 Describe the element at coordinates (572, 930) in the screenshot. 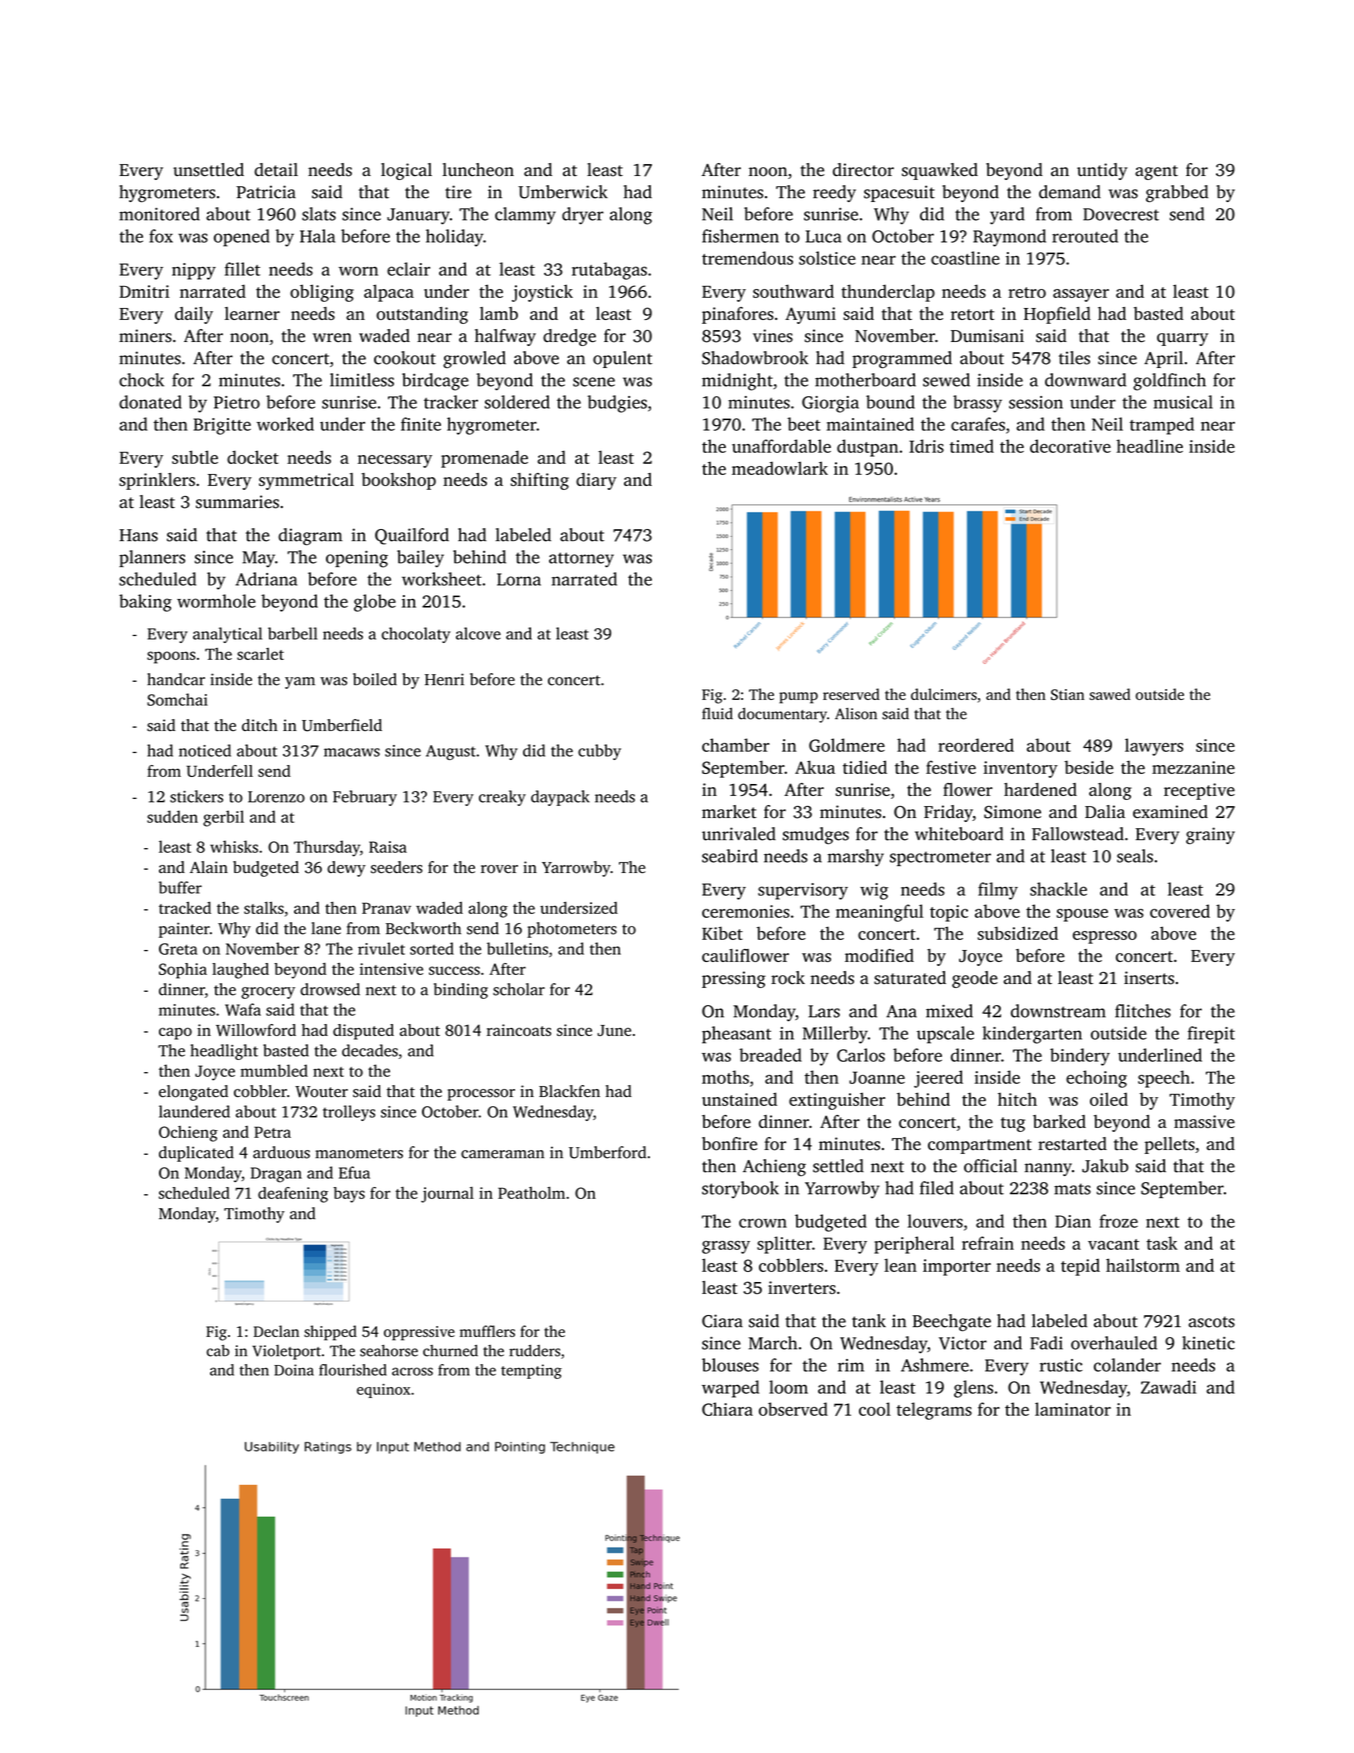

I see `photometers` at that location.
